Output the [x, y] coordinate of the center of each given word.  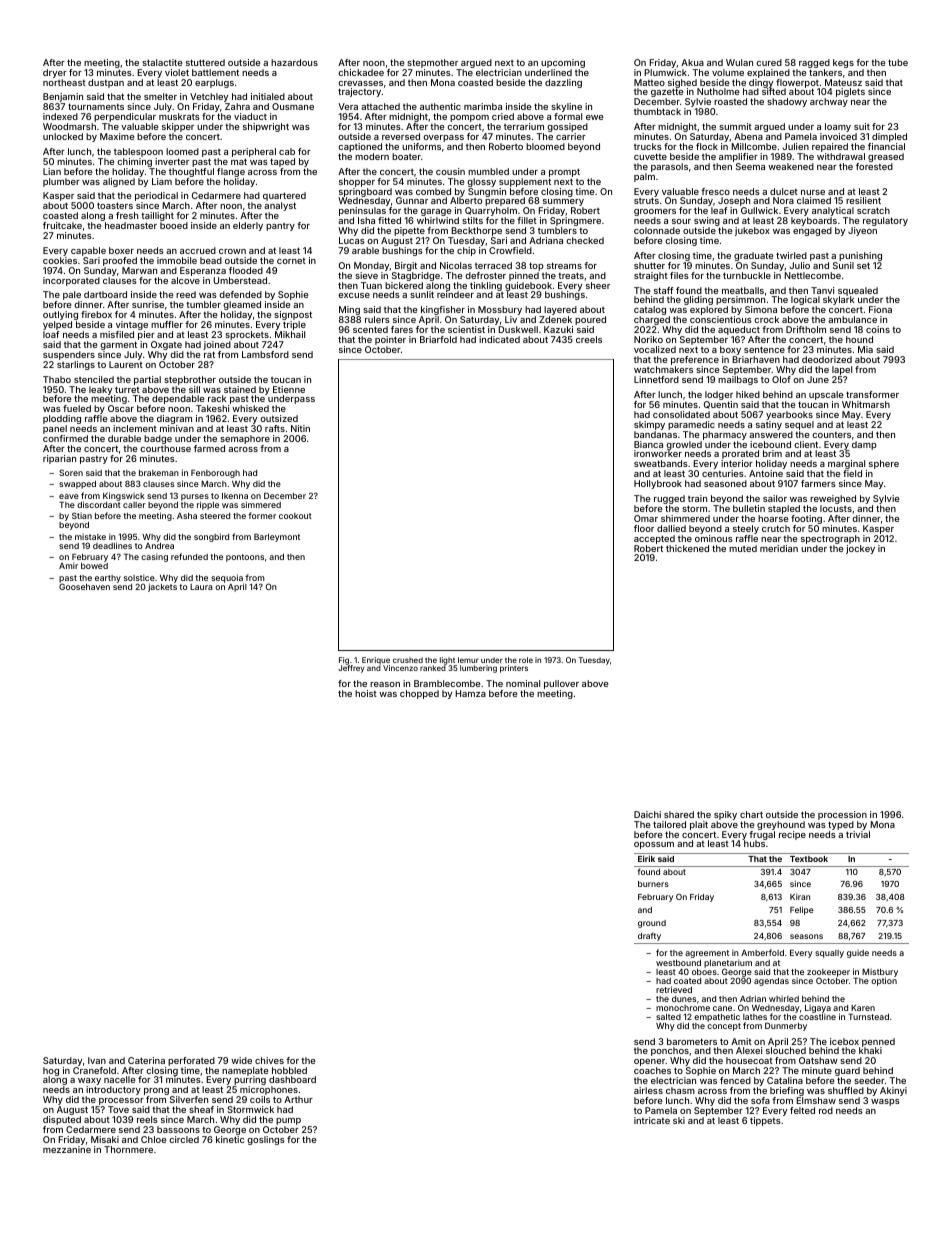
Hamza [470, 693]
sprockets [247, 335]
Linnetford [656, 379]
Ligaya [818, 1009]
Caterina [146, 1060]
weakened [791, 166]
